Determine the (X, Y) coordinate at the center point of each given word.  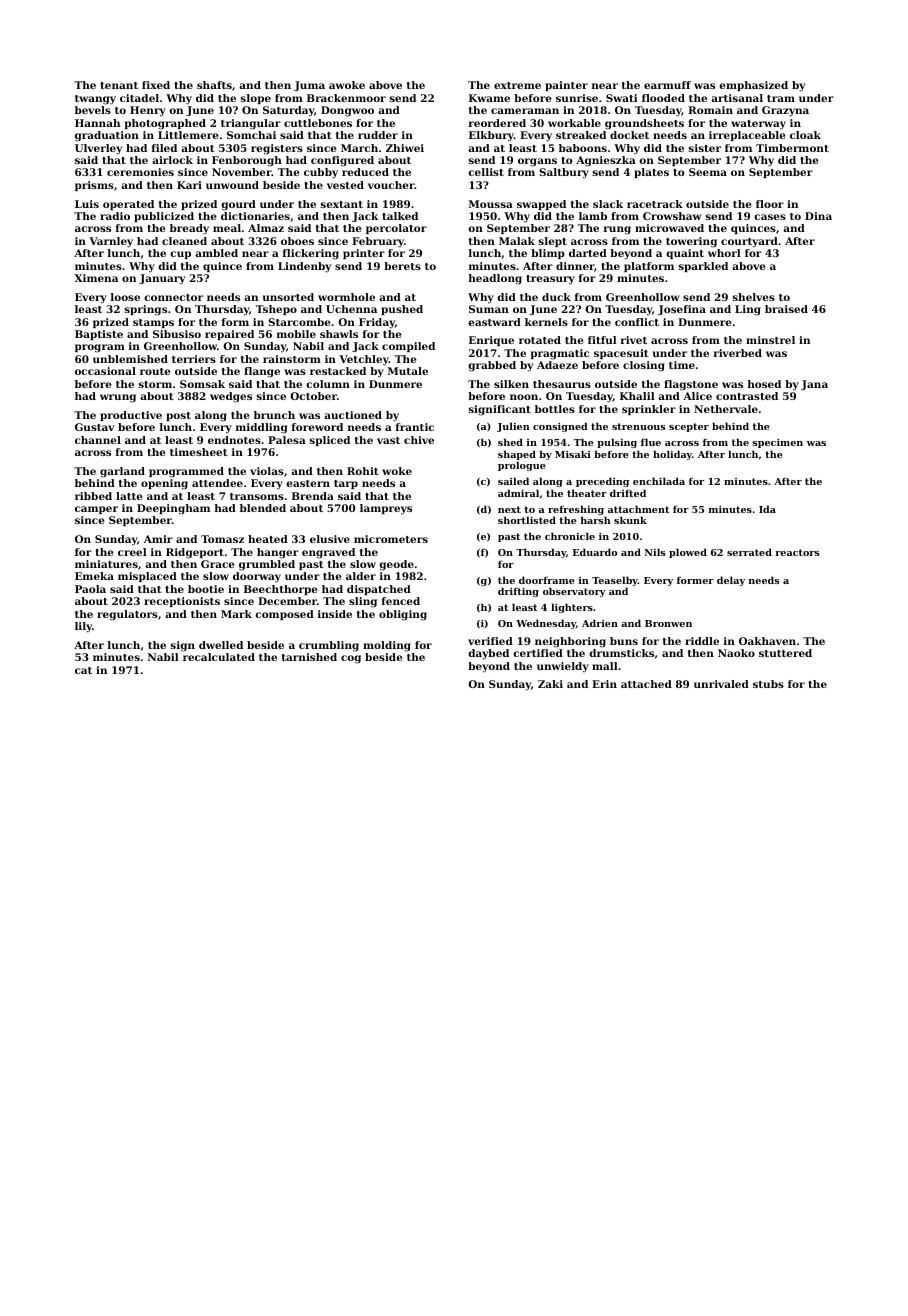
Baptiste (99, 335)
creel (132, 552)
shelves (754, 297)
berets (402, 266)
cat (83, 670)
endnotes (234, 440)
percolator (396, 229)
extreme (517, 85)
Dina (818, 216)
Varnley (111, 242)
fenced (401, 601)
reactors (797, 552)
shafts (214, 85)
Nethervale (726, 409)
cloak (805, 135)
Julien (513, 427)
